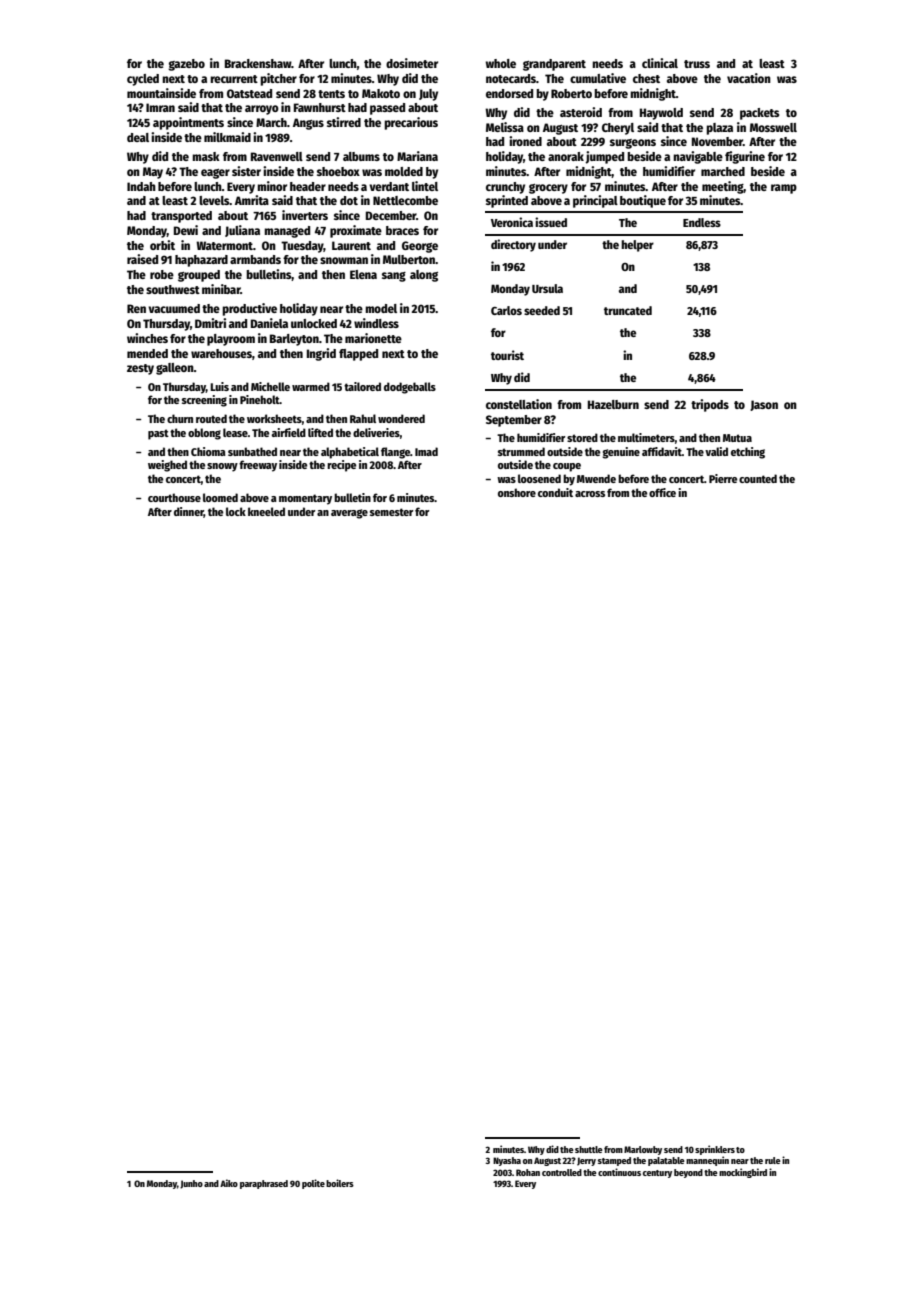 The height and width of the screenshot is (1311, 924). Describe the element at coordinates (710, 405) in the screenshot. I see `tripods` at that location.
